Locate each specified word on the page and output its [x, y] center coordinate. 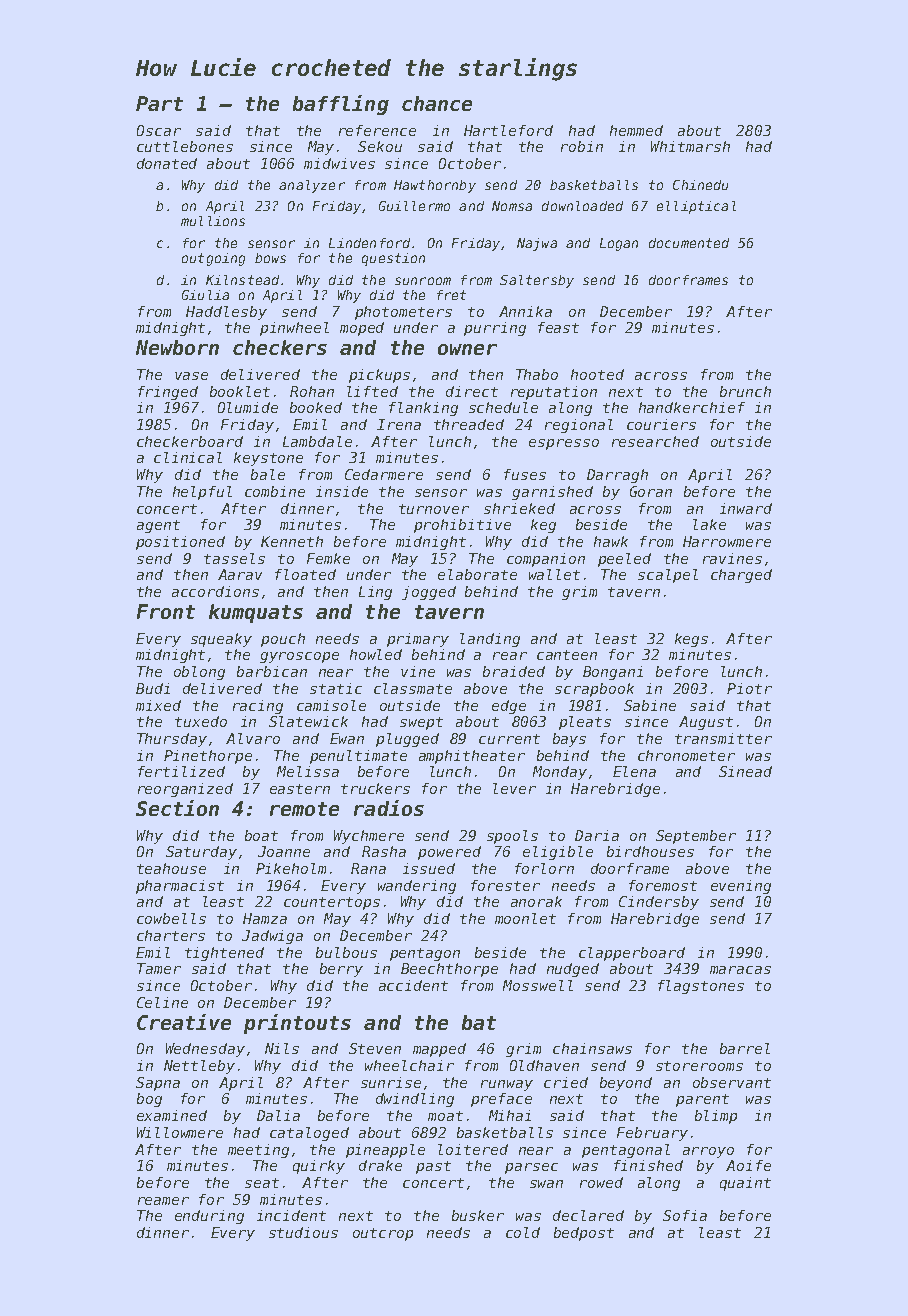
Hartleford [508, 130]
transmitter [723, 738]
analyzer [312, 186]
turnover [434, 509]
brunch [745, 391]
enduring [209, 1217]
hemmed [636, 130]
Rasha [384, 851]
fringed [168, 393]
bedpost [584, 1234]
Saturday [201, 853]
